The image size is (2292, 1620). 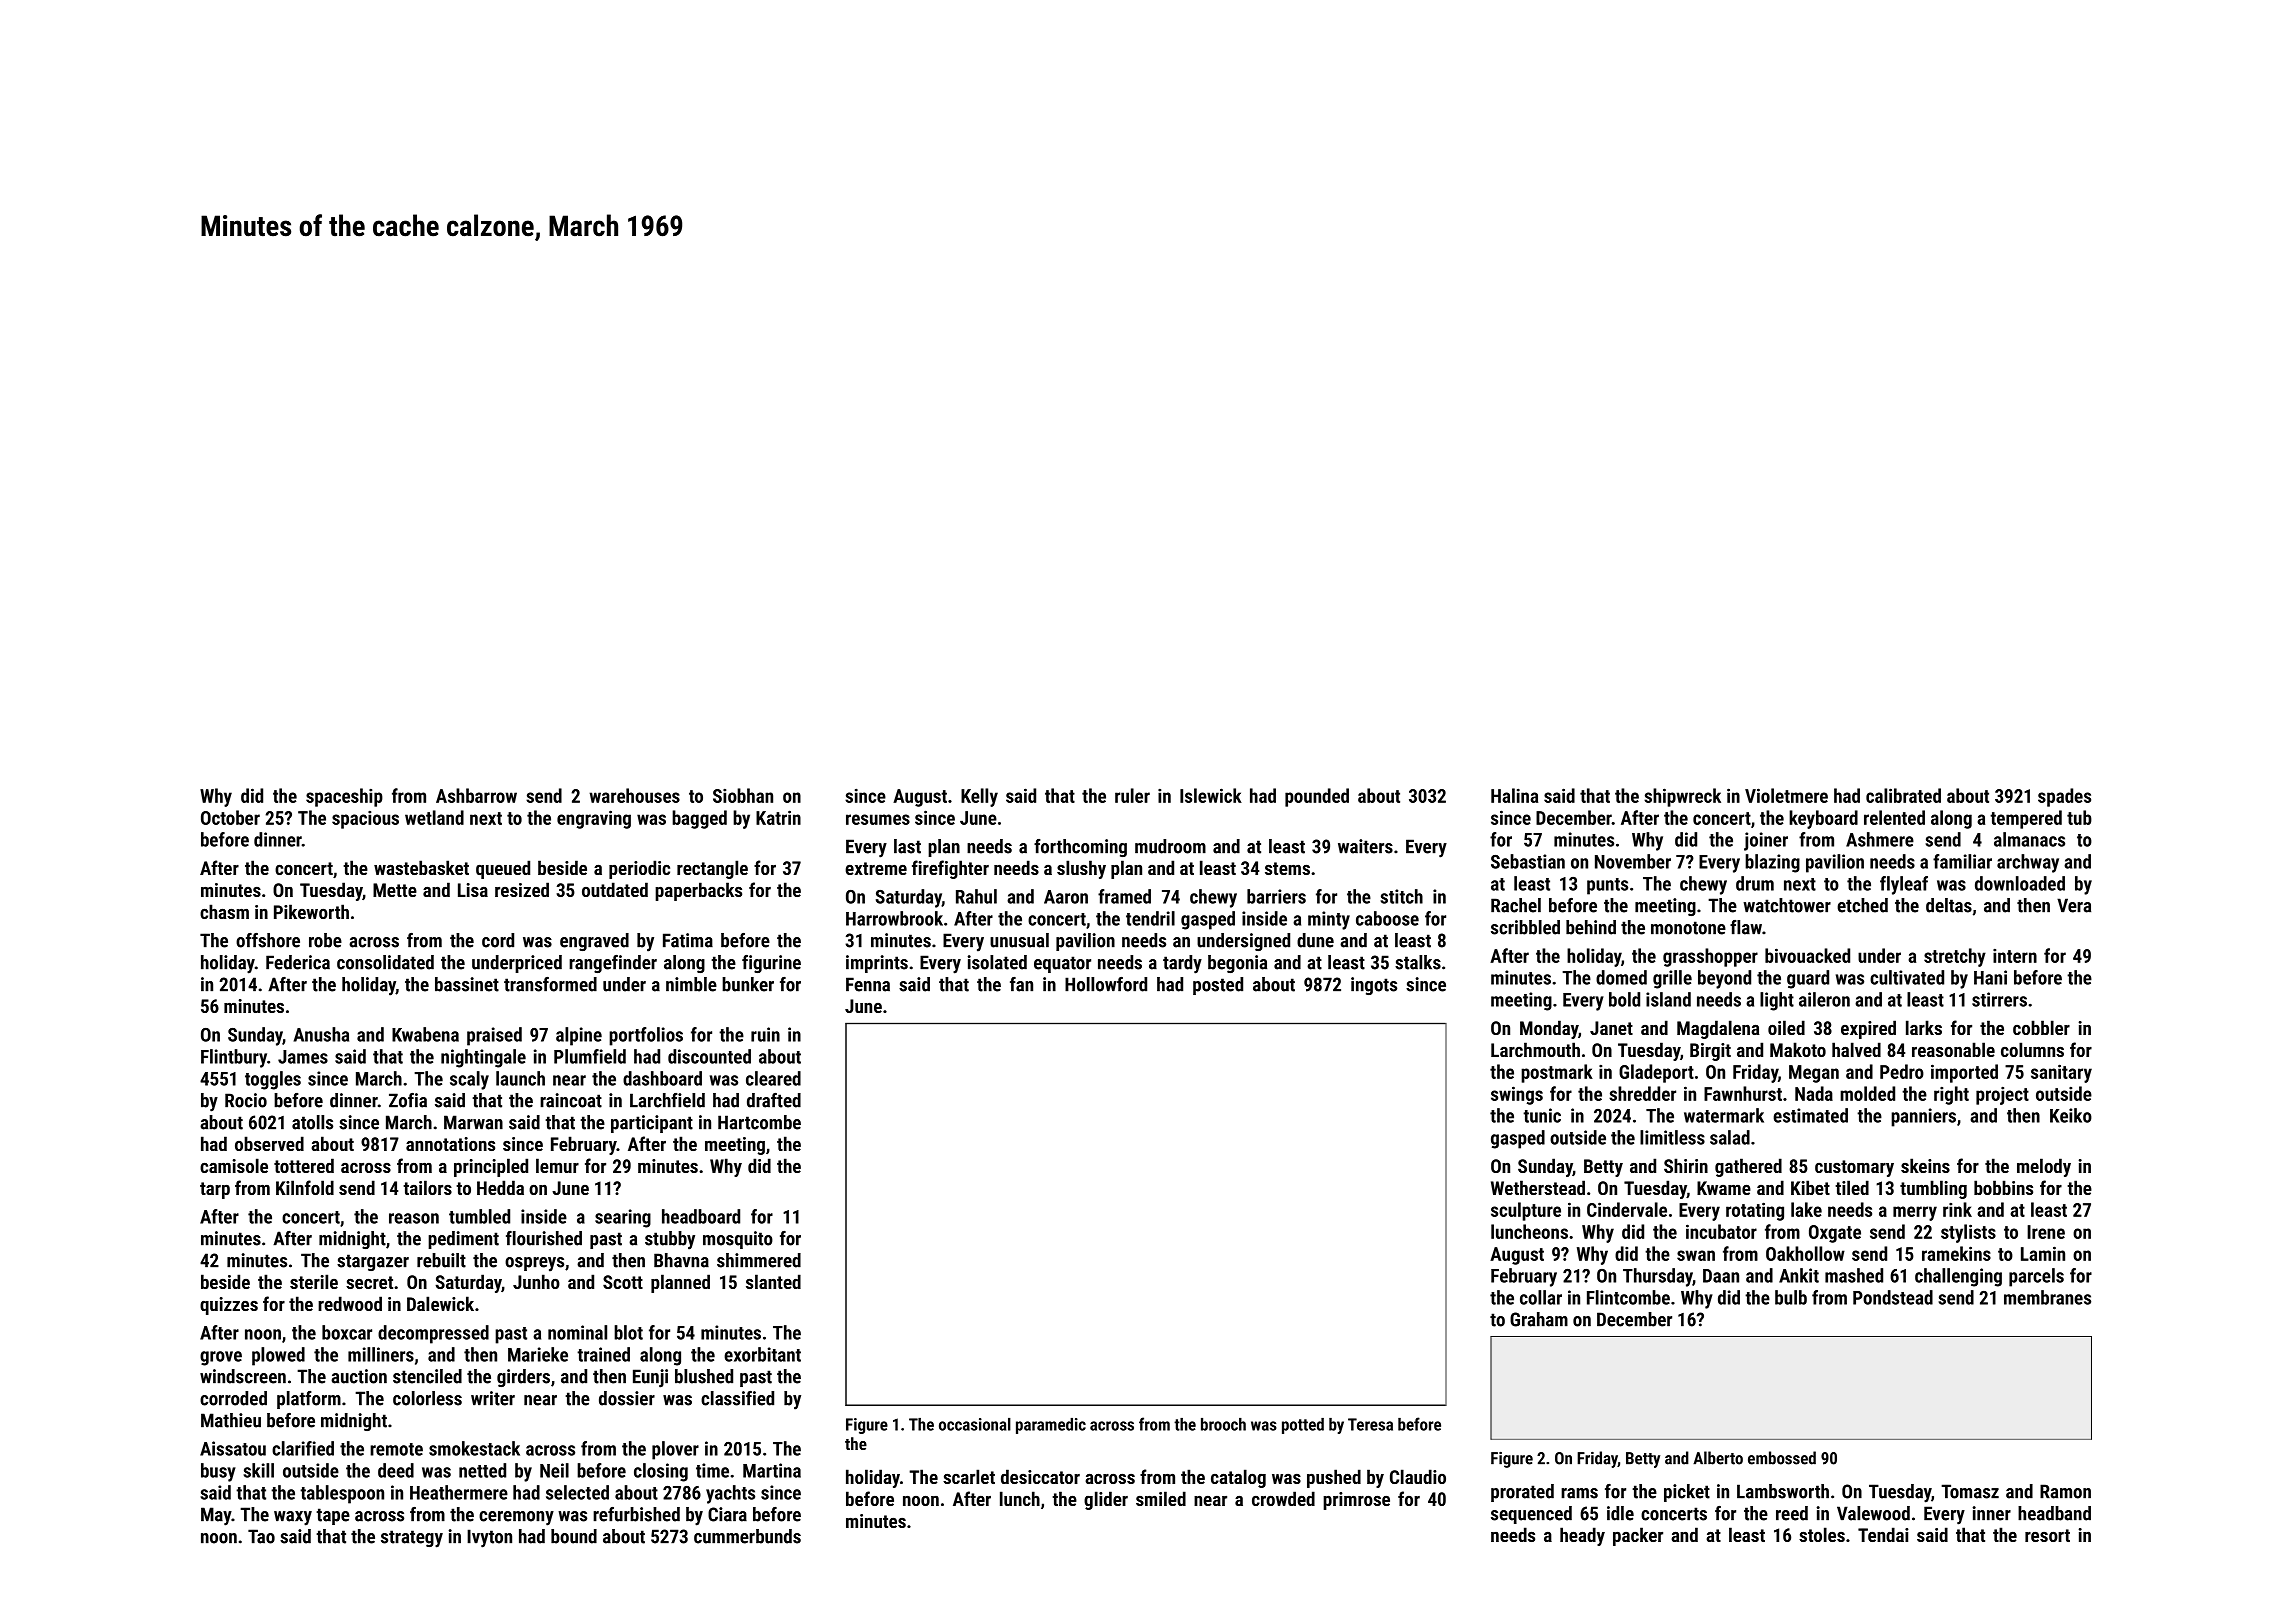 What do you see at coordinates (2015, 956) in the document?
I see `intern` at bounding box center [2015, 956].
